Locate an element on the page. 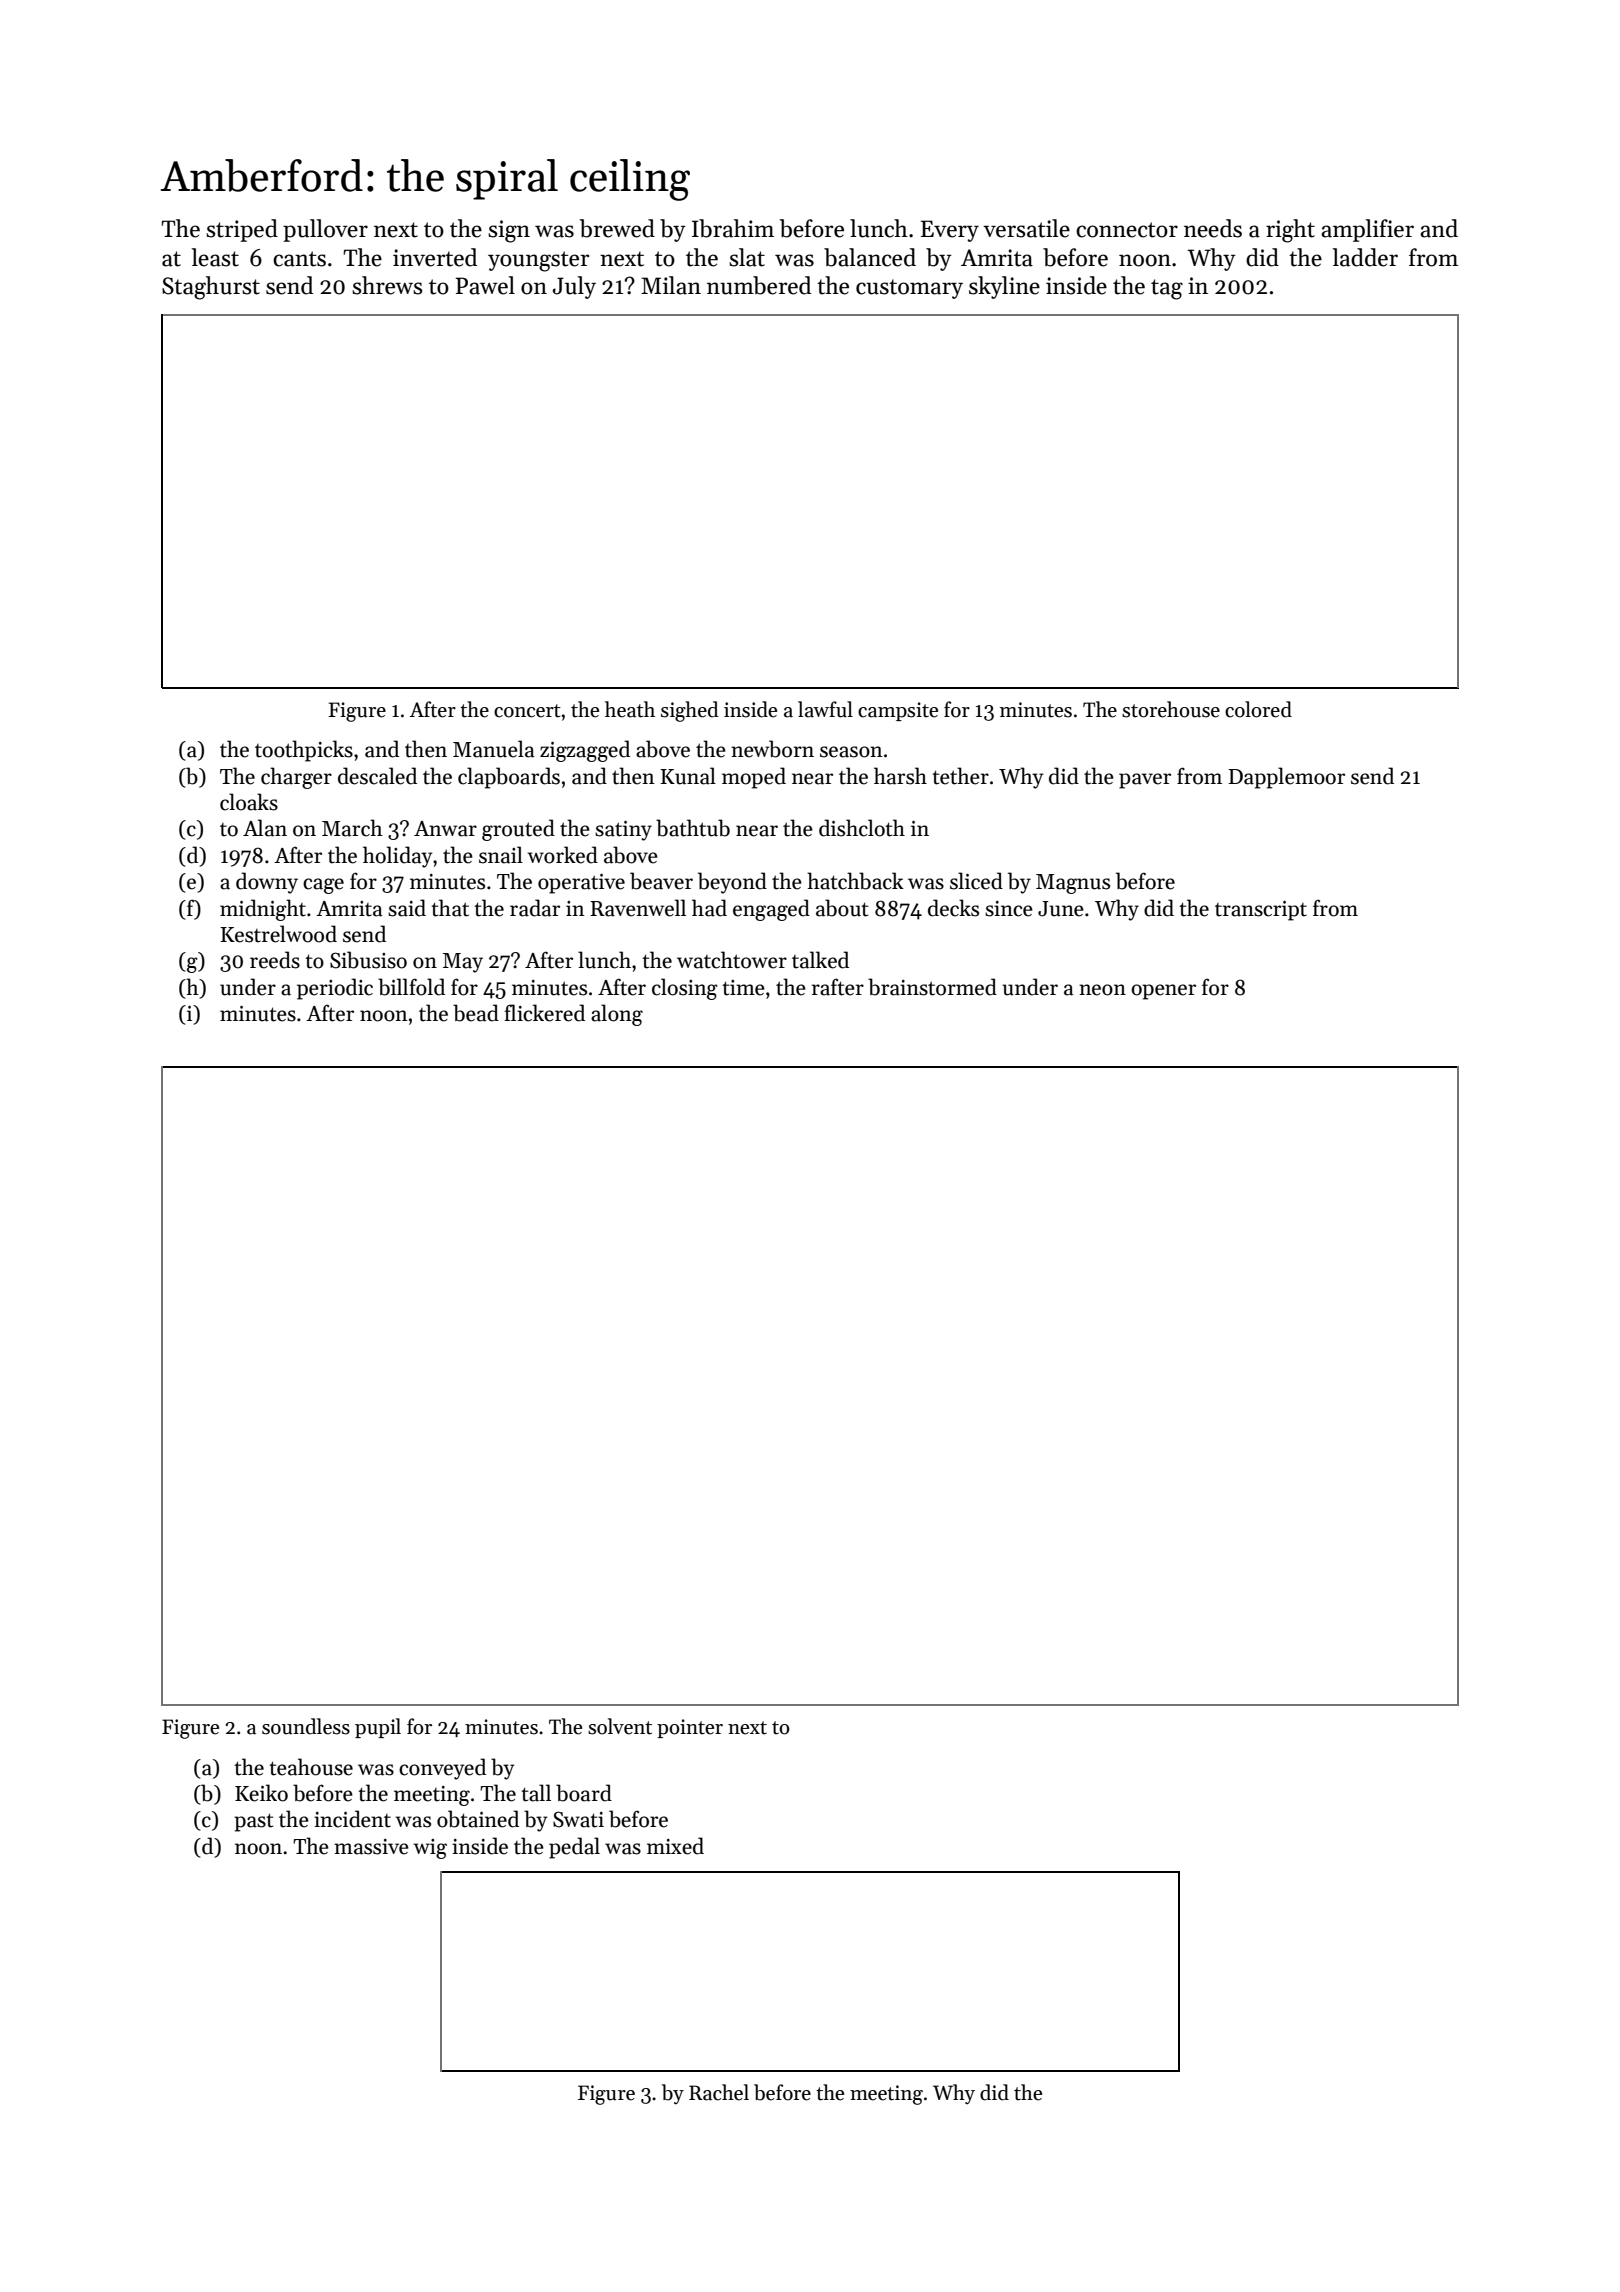 This page has height=2292, width=1620. Staghurst is located at coordinates (211, 288).
